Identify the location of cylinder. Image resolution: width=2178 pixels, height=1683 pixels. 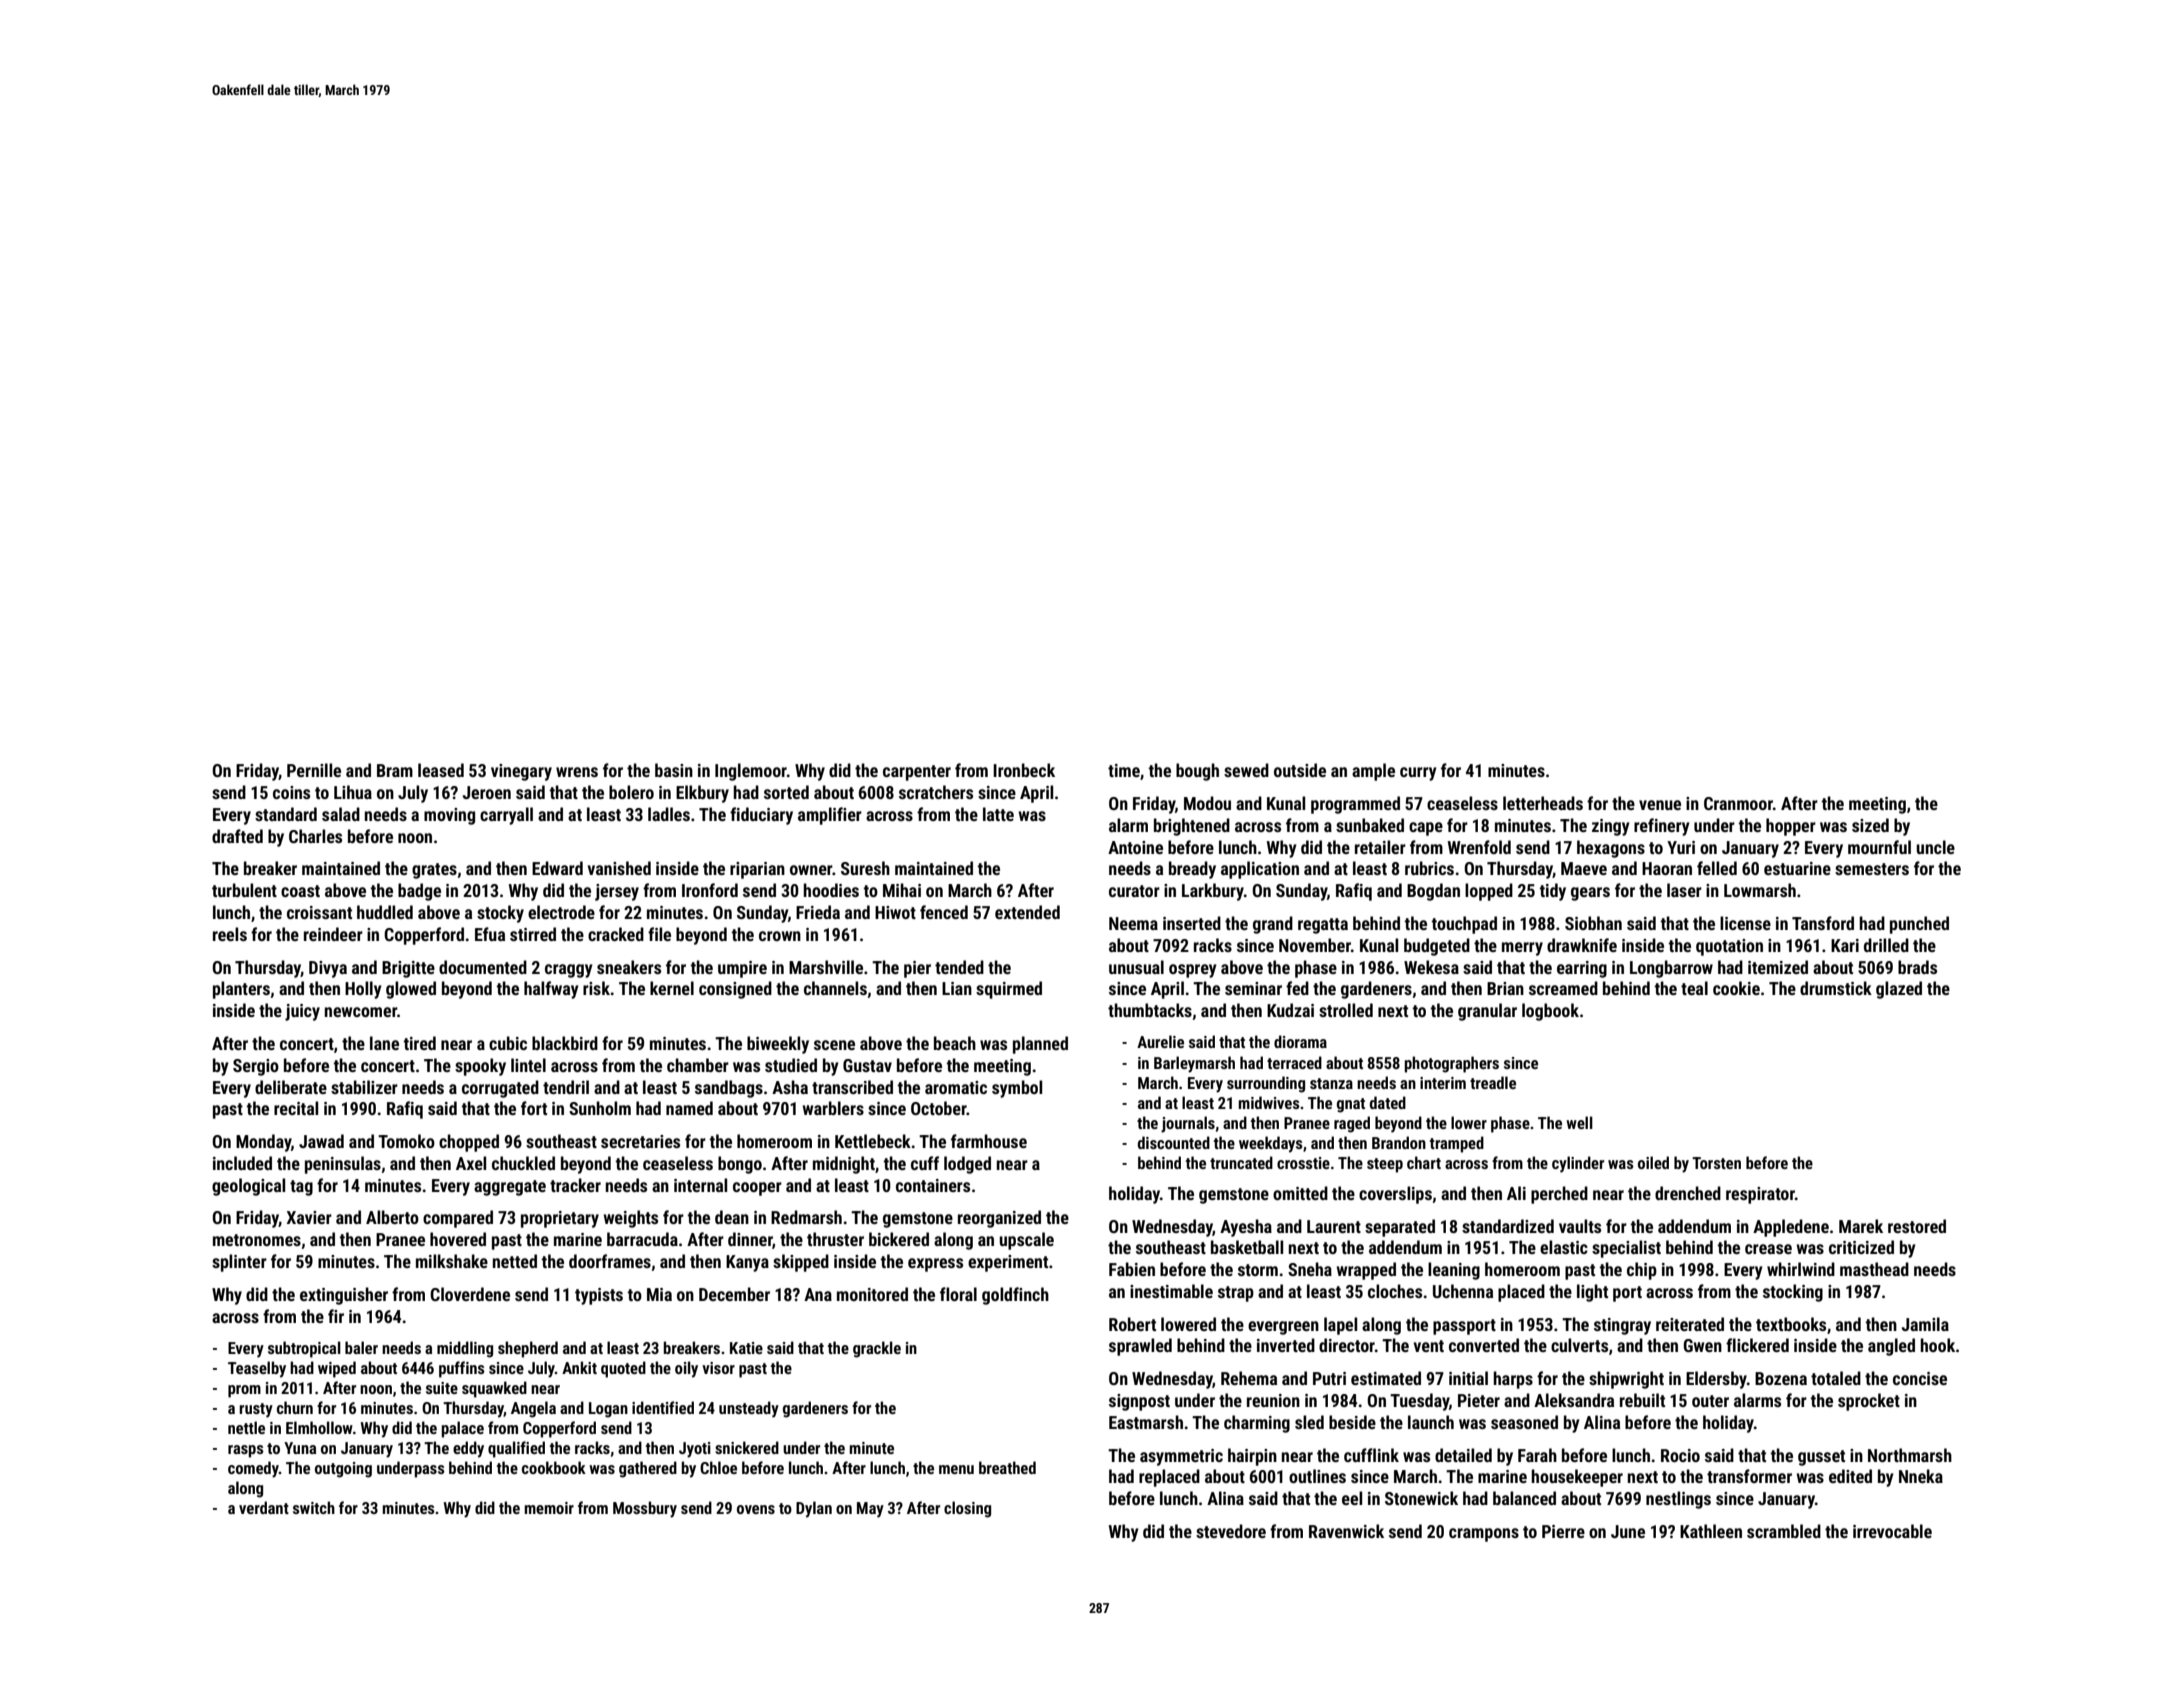
(1578, 1164).
